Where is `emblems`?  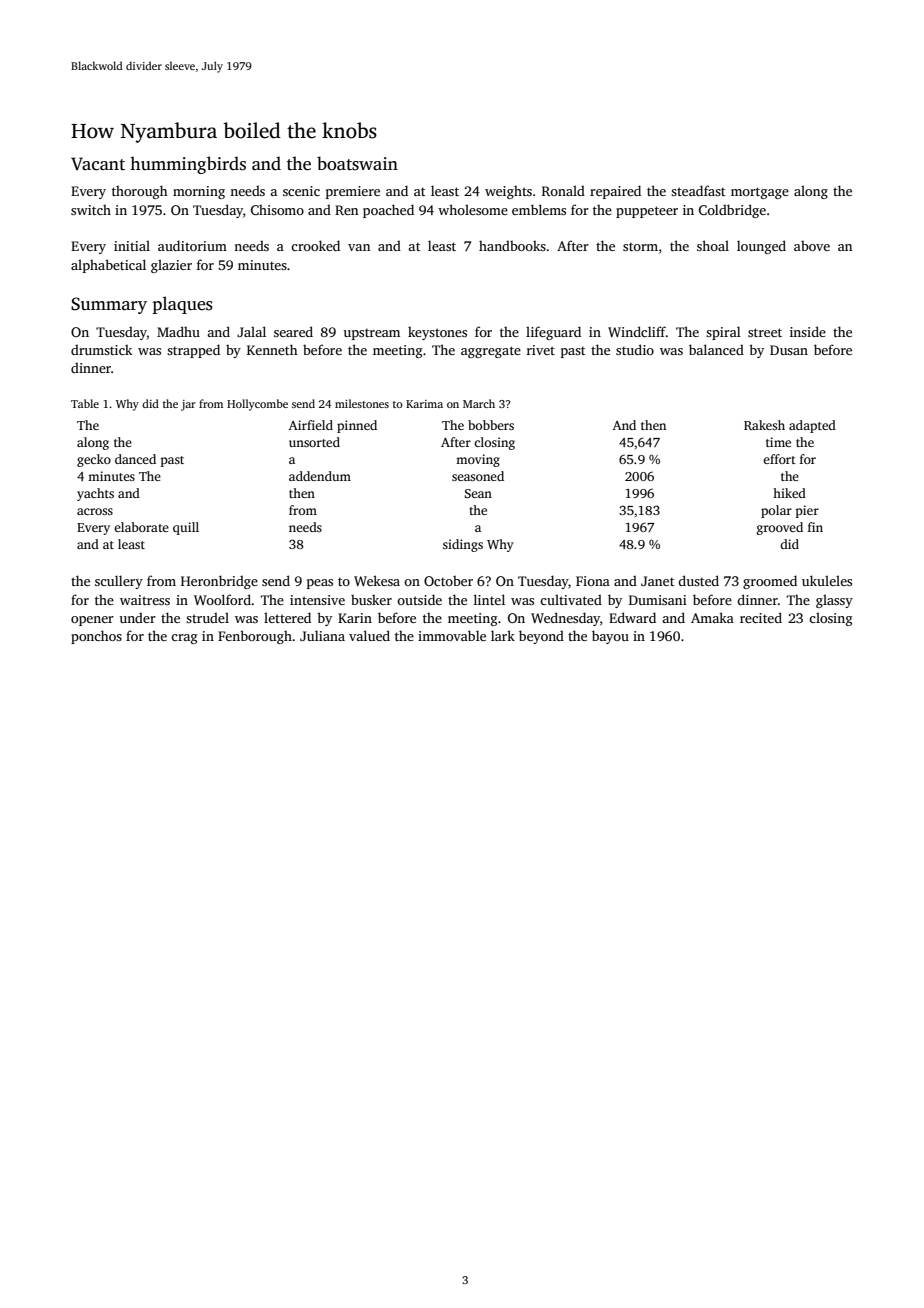
emblems is located at coordinates (539, 209).
